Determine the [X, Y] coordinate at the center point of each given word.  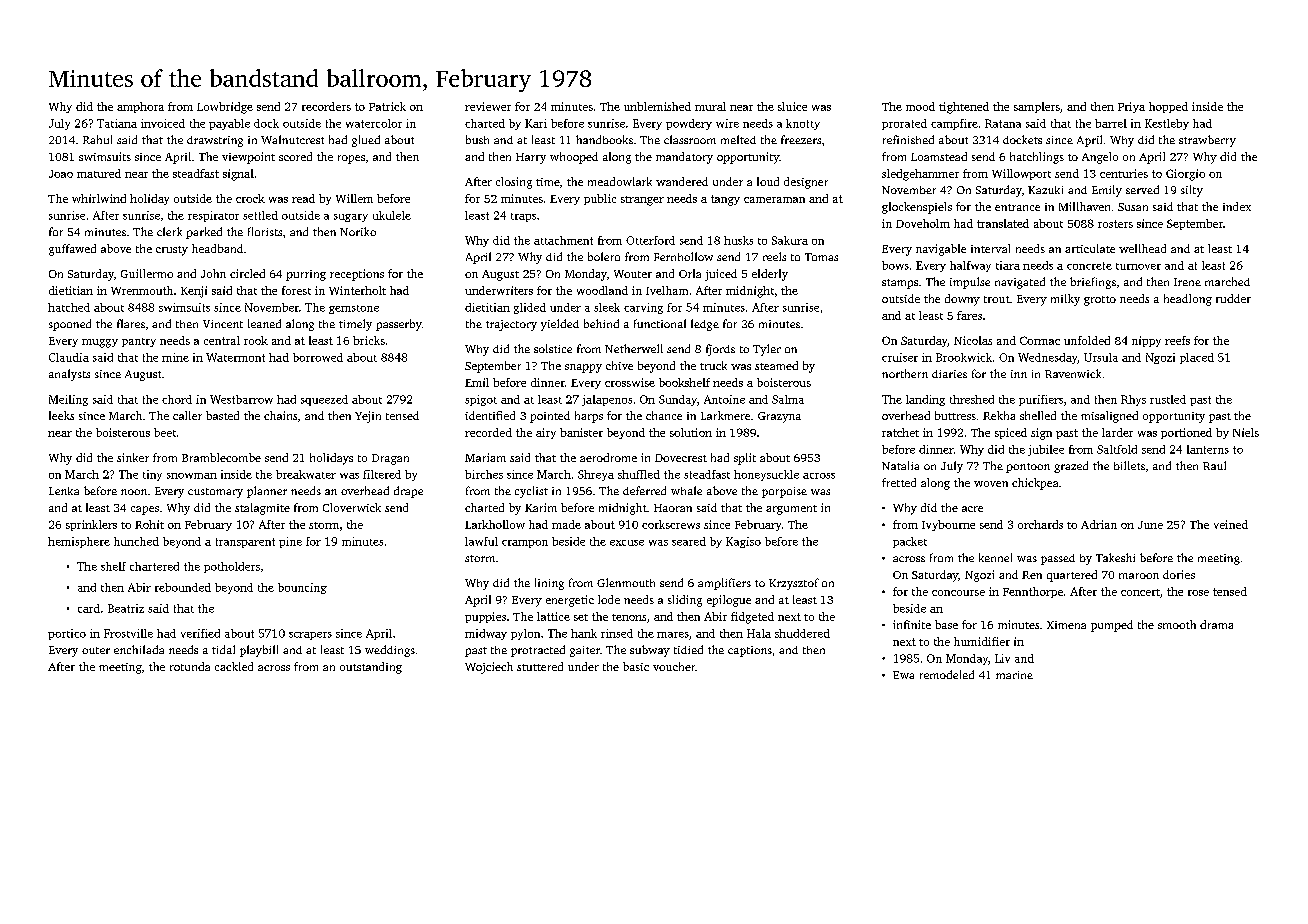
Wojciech [489, 668]
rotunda [190, 666]
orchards [1040, 524]
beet [165, 432]
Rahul [97, 139]
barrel [1111, 123]
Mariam [485, 457]
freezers [801, 139]
